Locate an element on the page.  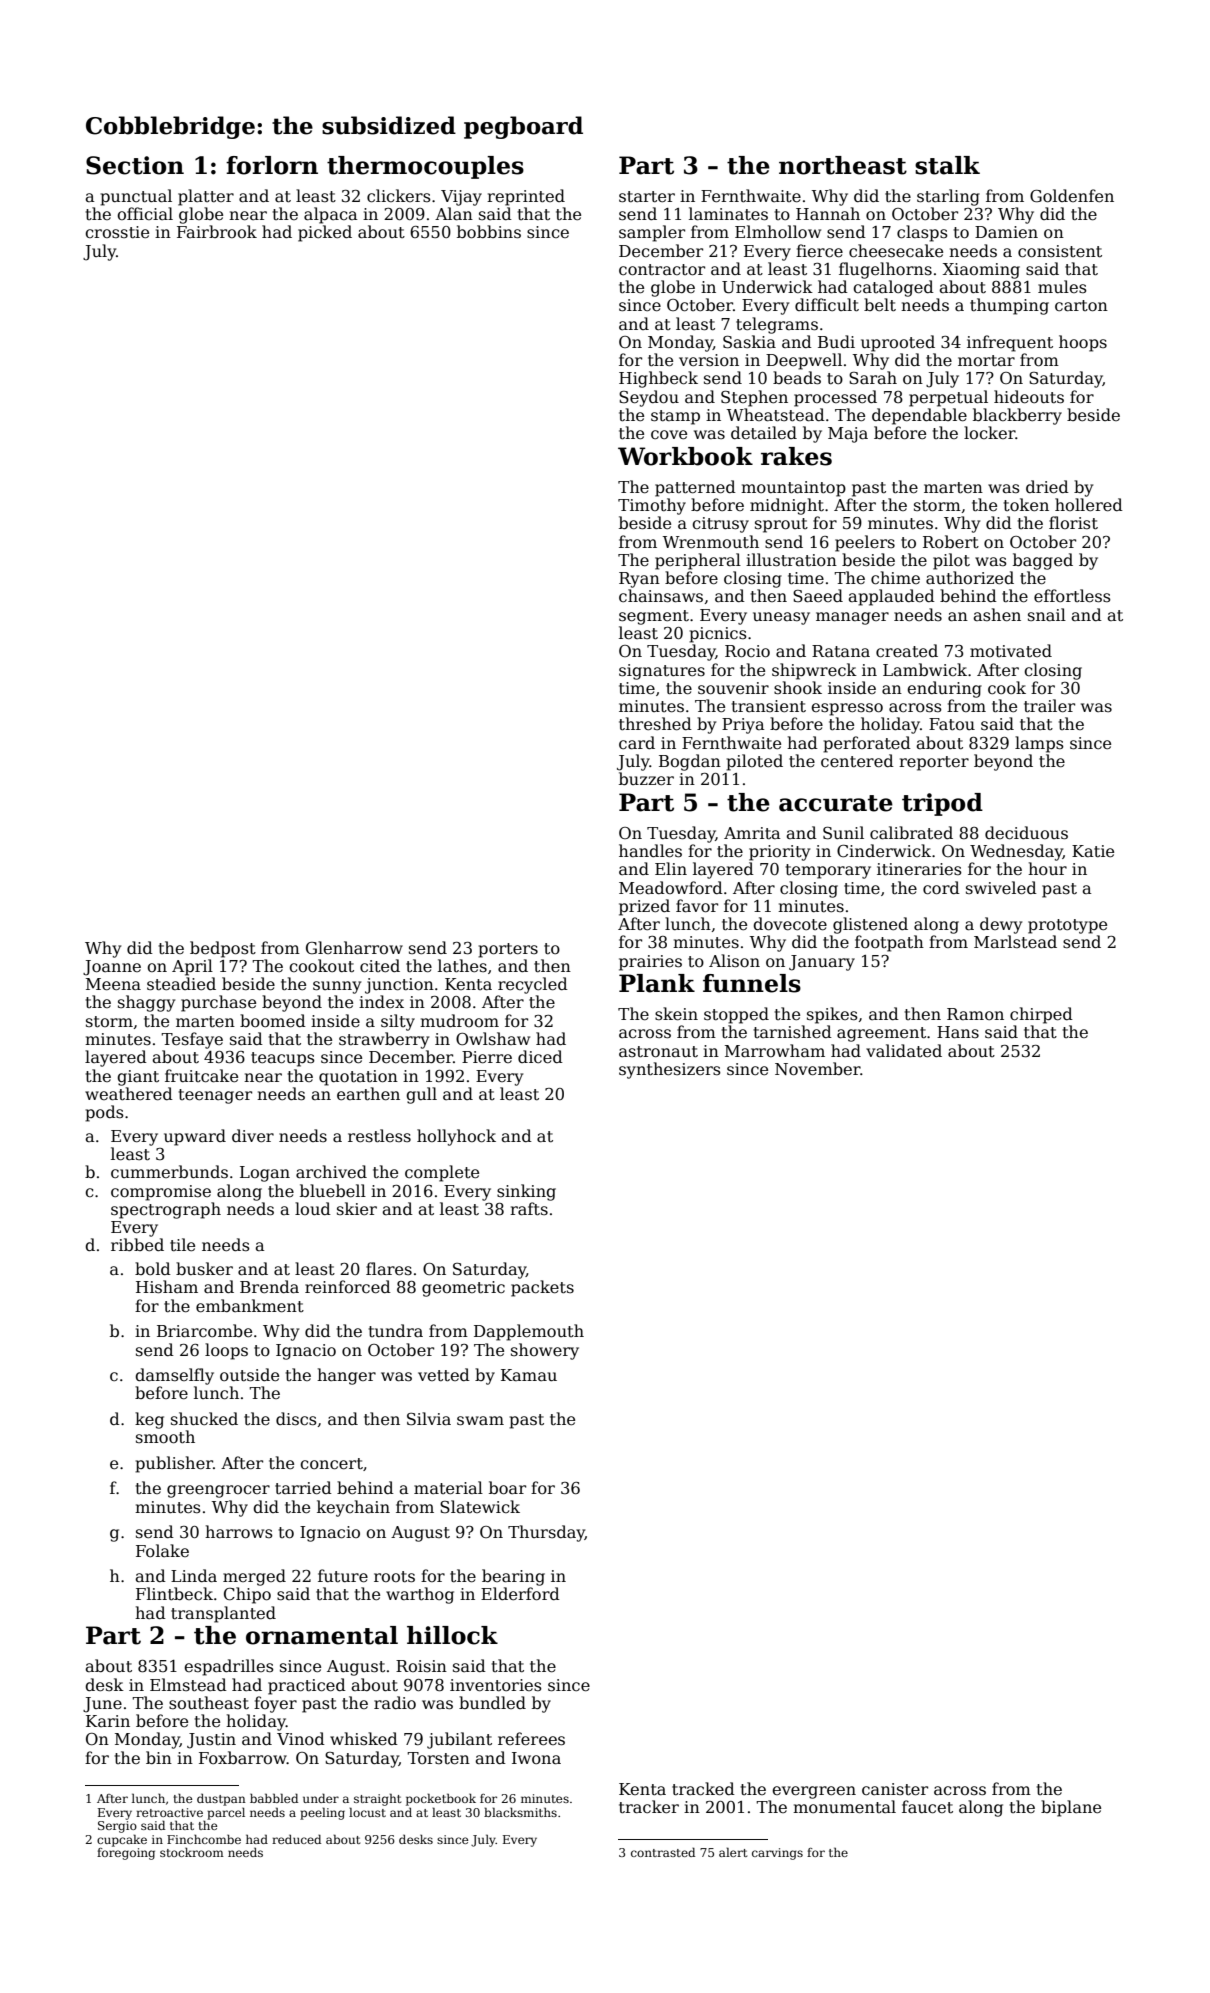
patterned is located at coordinates (695, 488).
